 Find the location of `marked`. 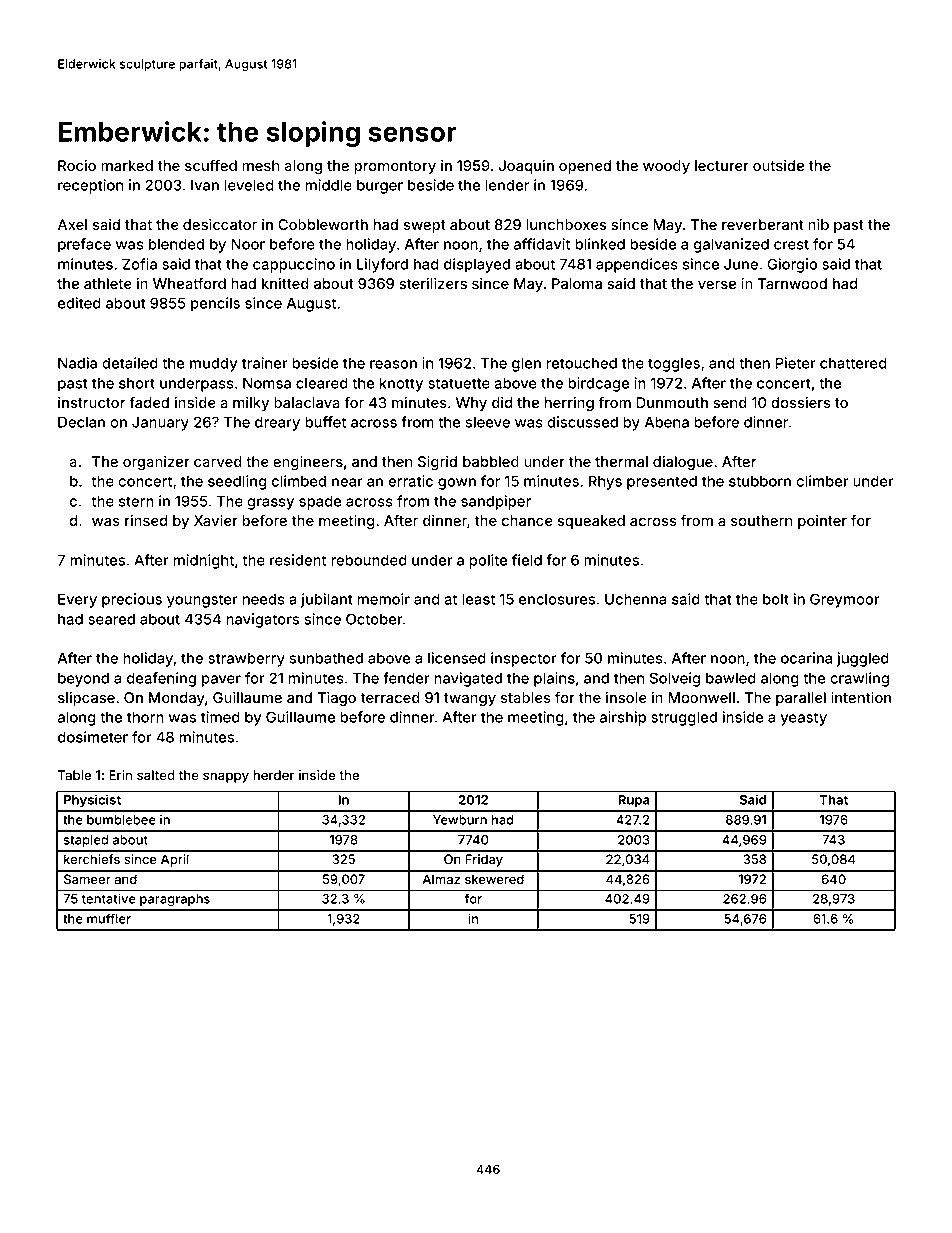

marked is located at coordinates (127, 165).
